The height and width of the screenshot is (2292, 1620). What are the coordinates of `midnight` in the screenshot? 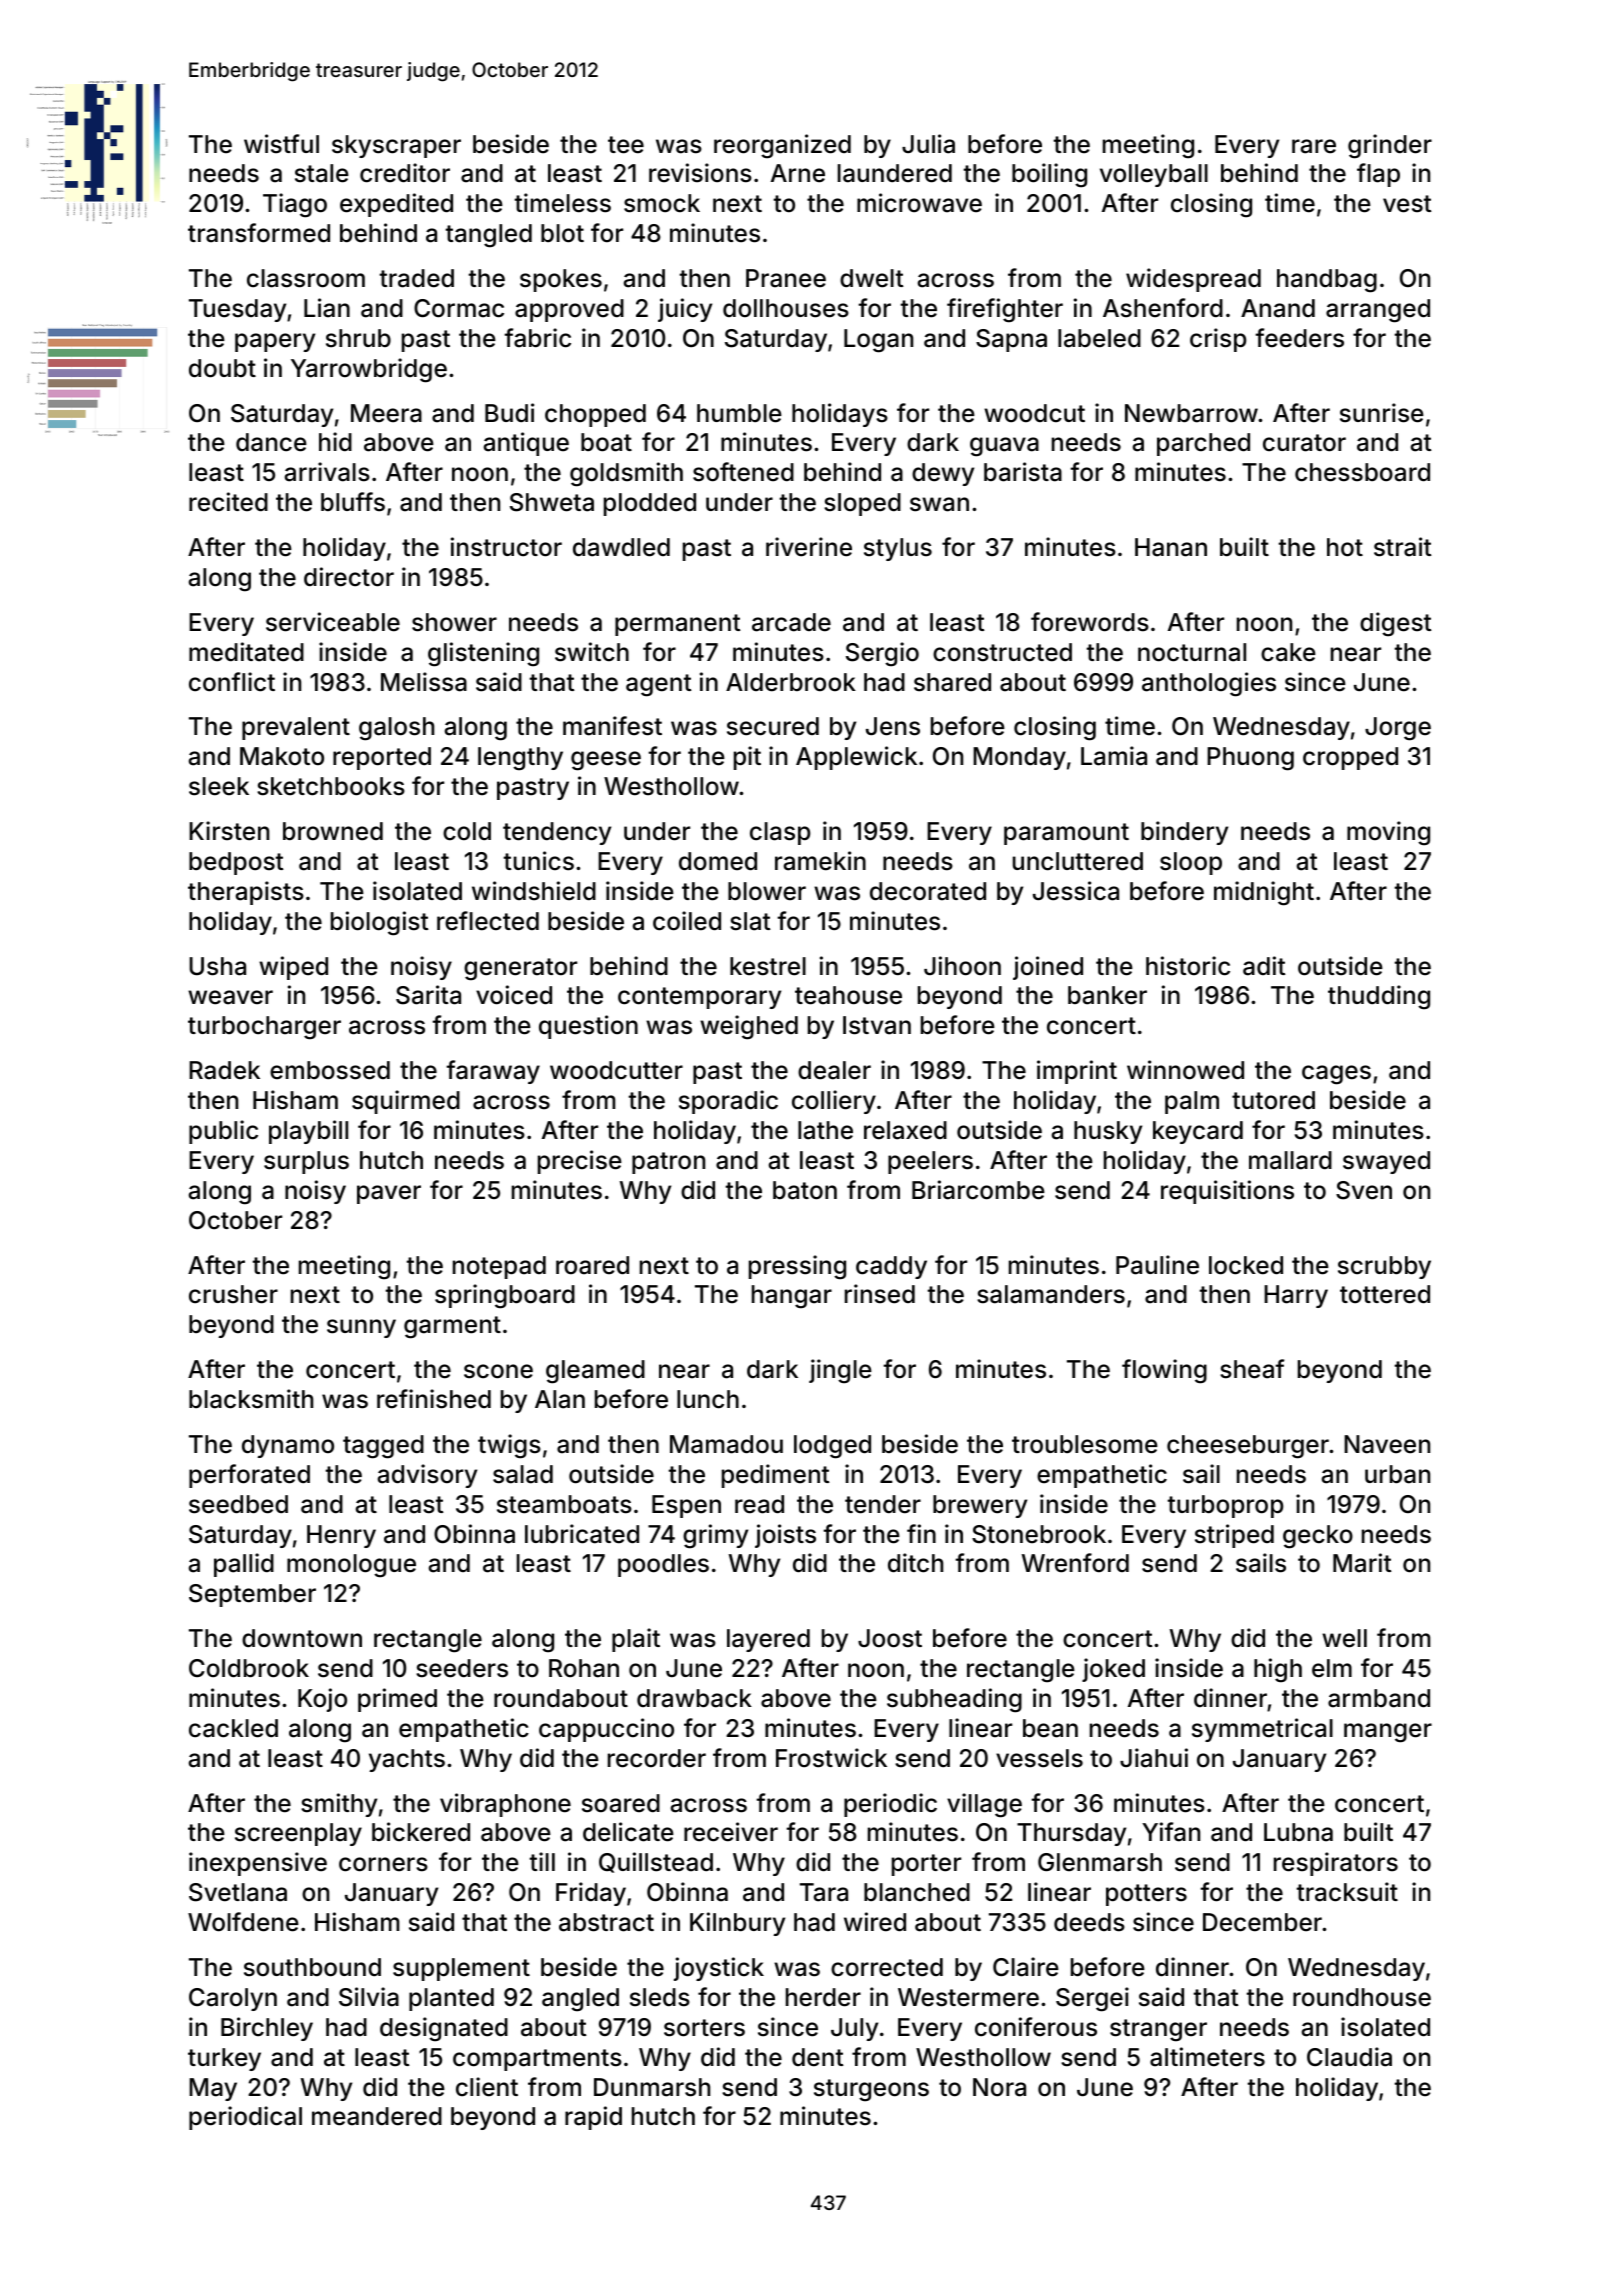 It's located at (1264, 893).
